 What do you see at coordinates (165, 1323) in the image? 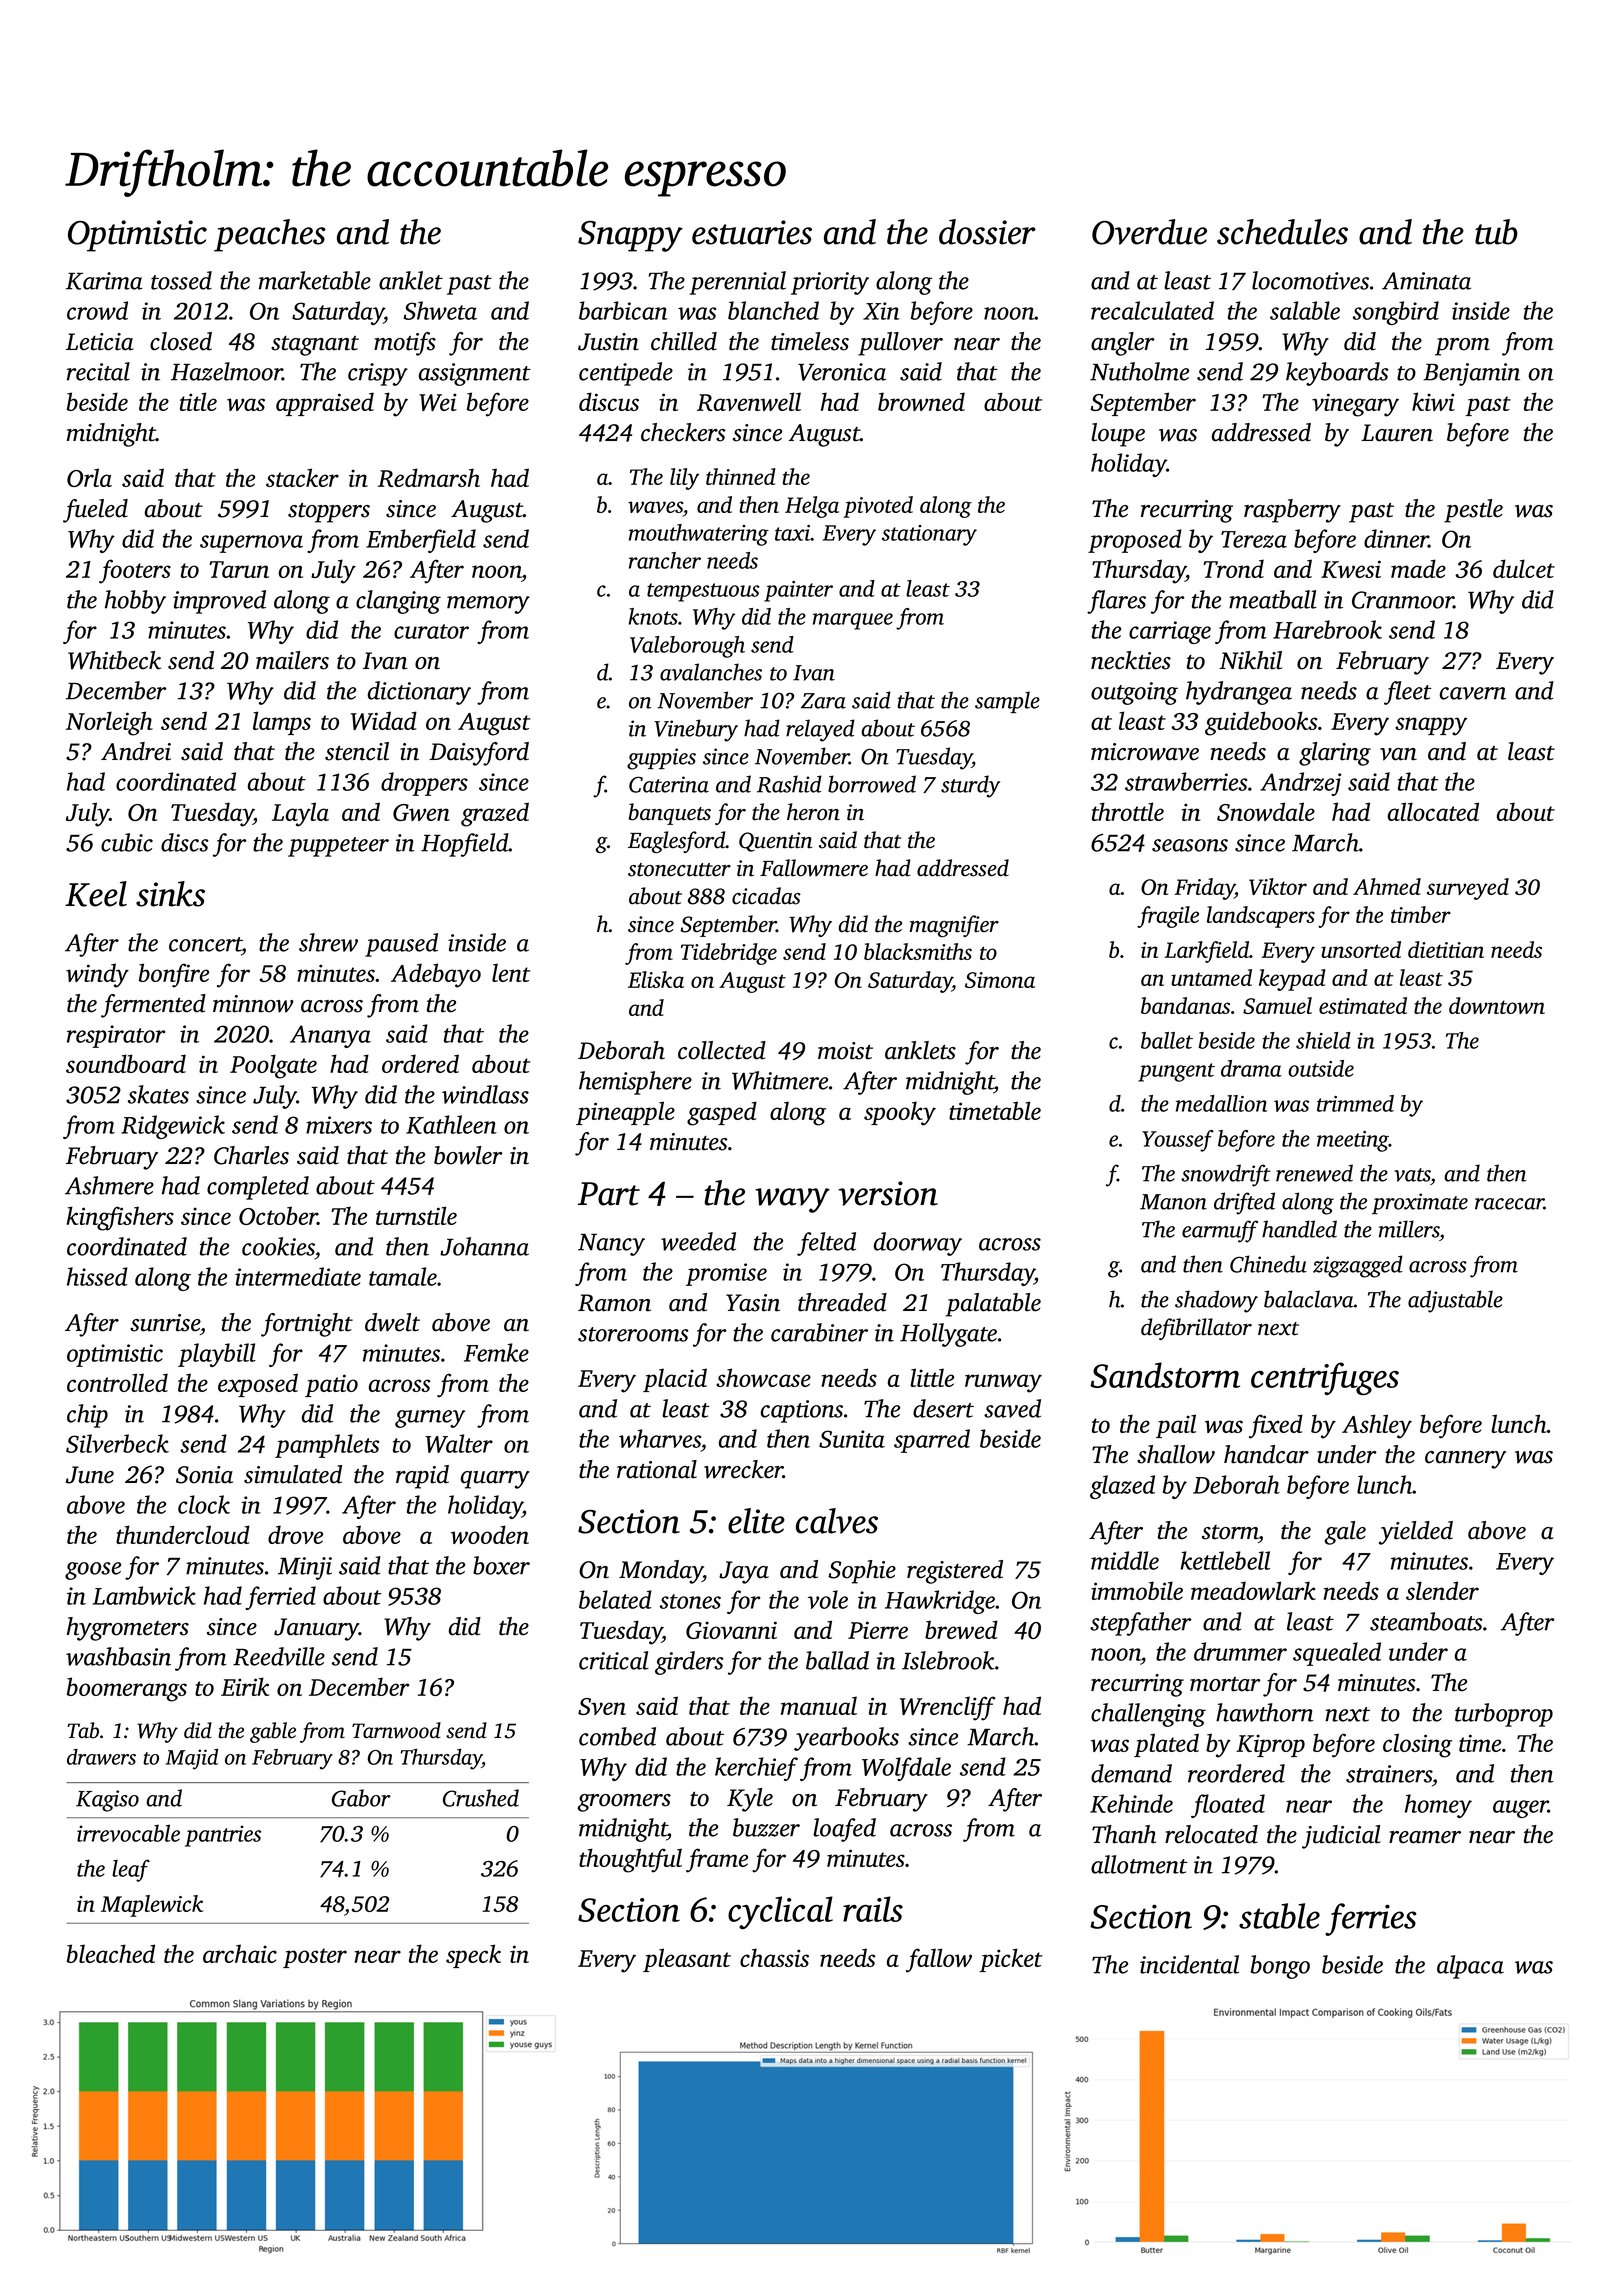
I see `sunrise` at bounding box center [165, 1323].
